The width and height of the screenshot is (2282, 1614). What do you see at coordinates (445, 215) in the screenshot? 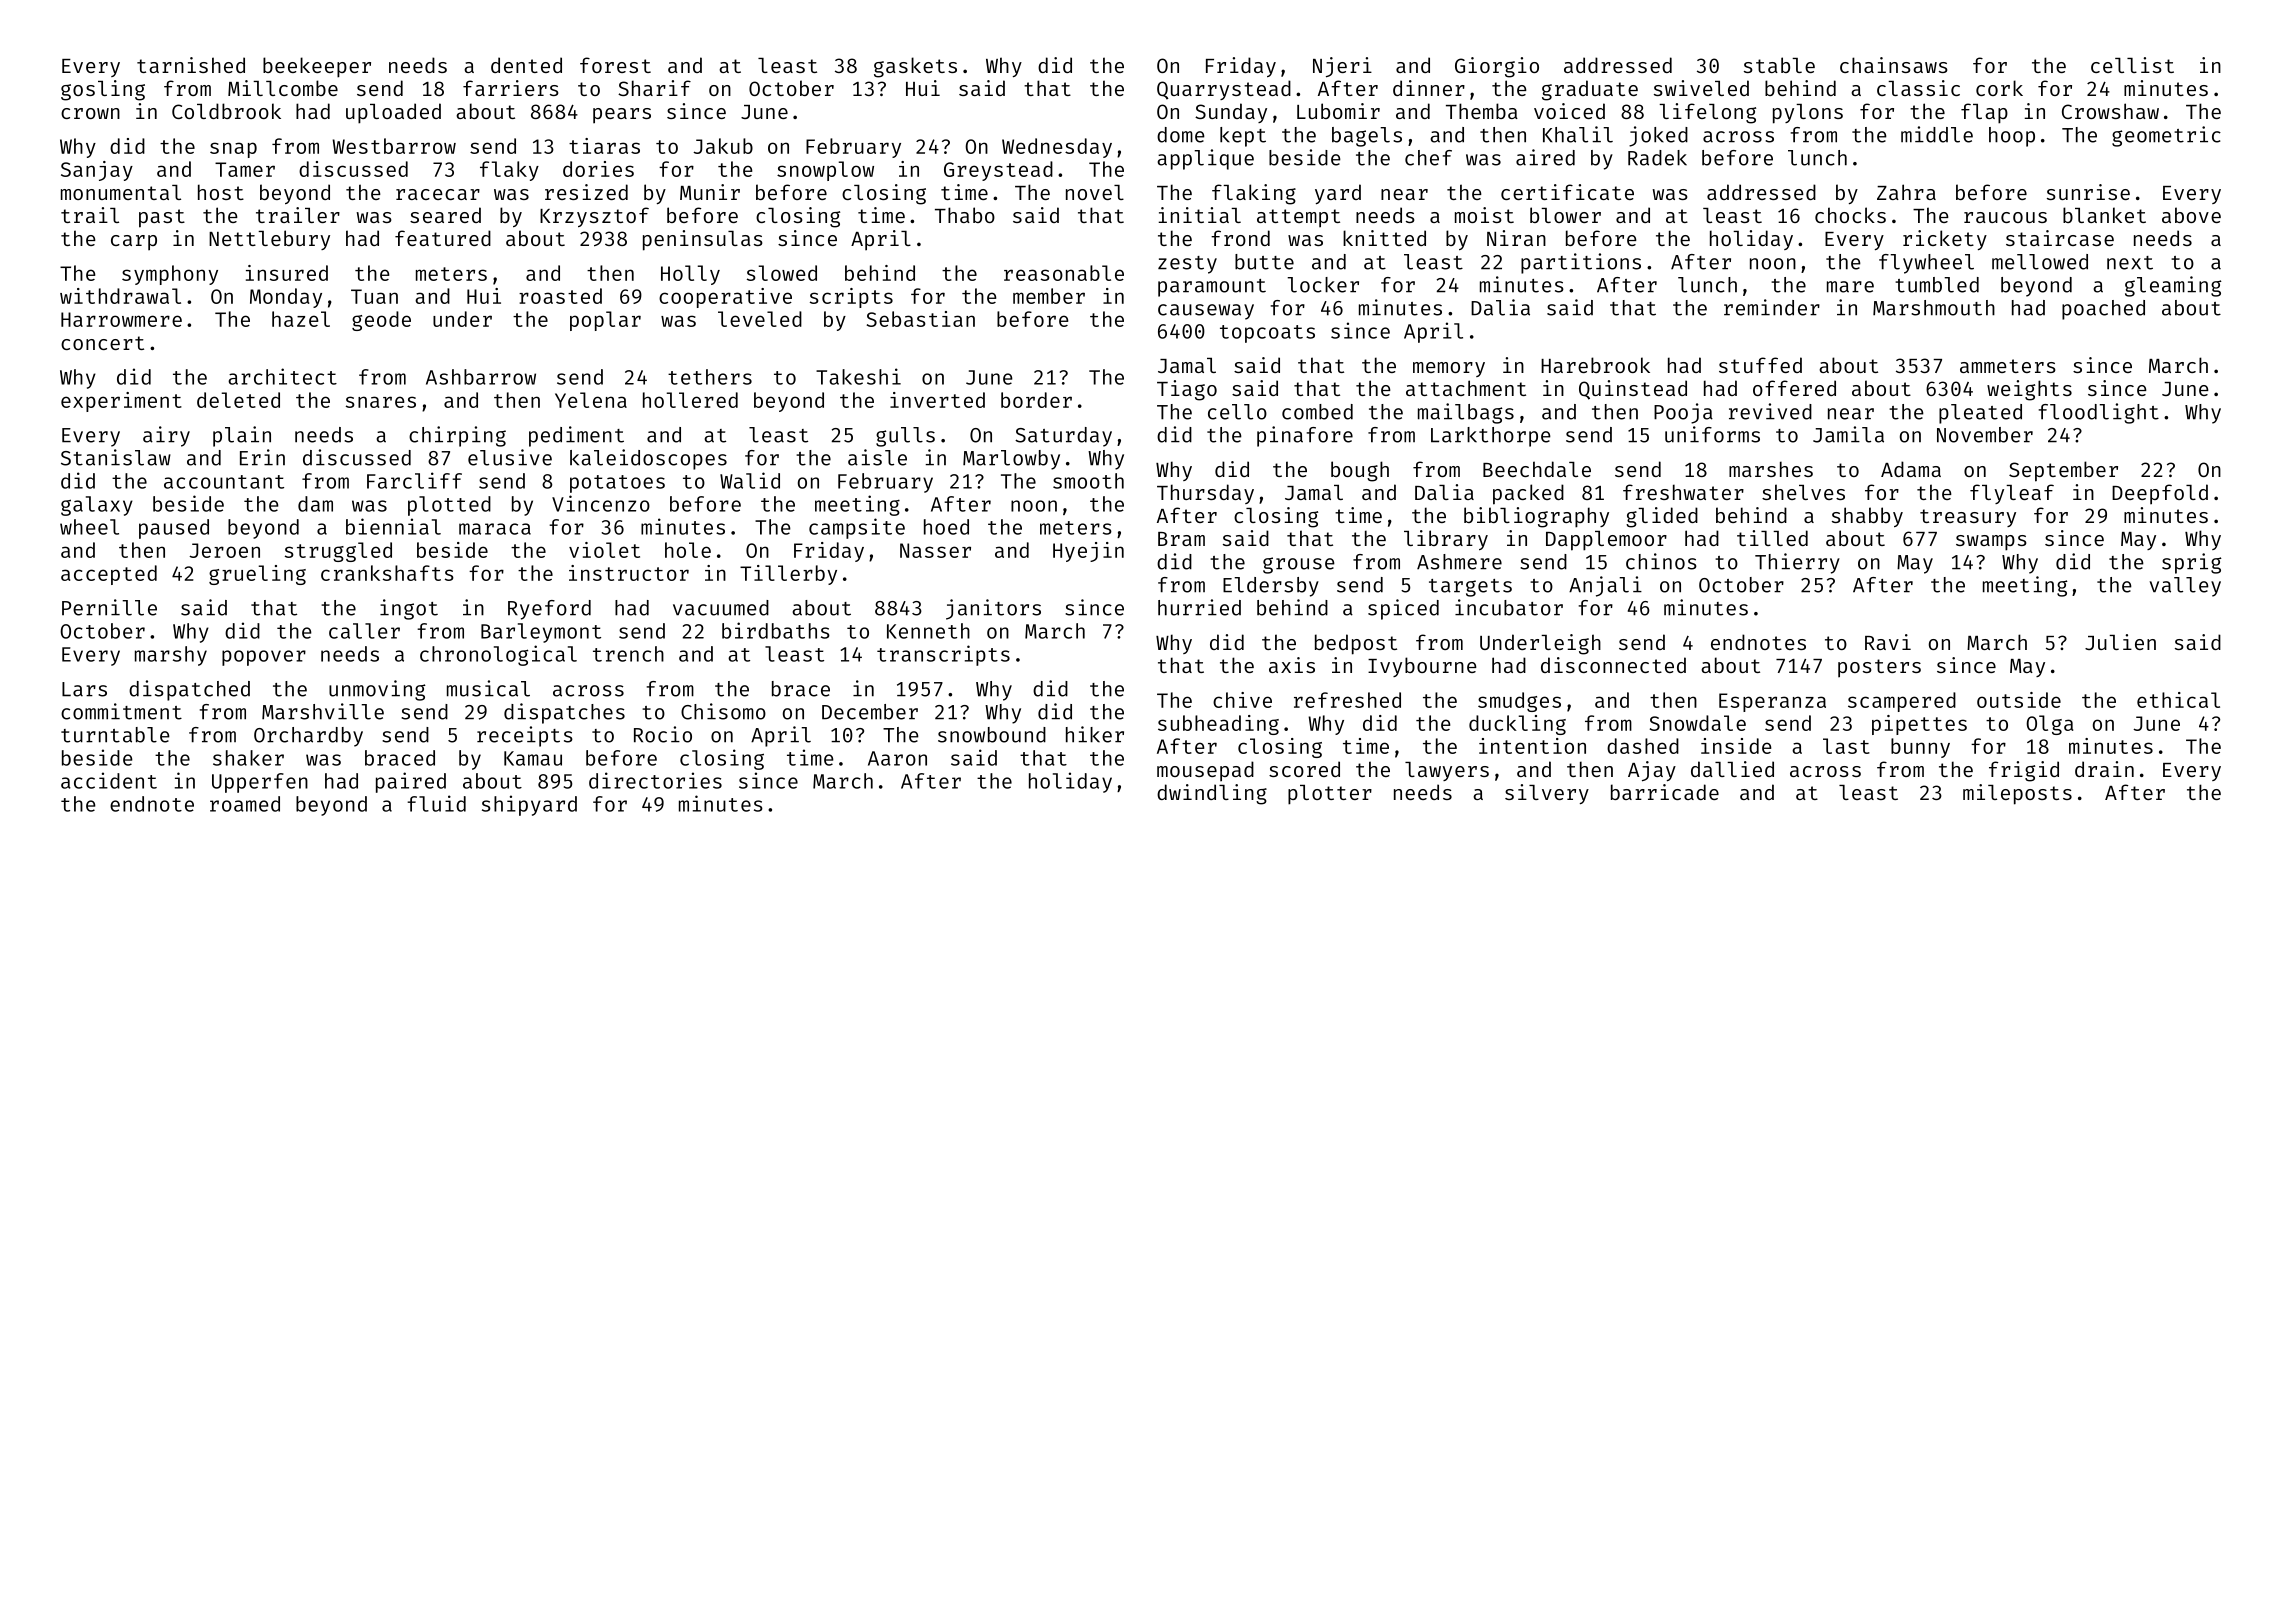
I see `seared` at bounding box center [445, 215].
